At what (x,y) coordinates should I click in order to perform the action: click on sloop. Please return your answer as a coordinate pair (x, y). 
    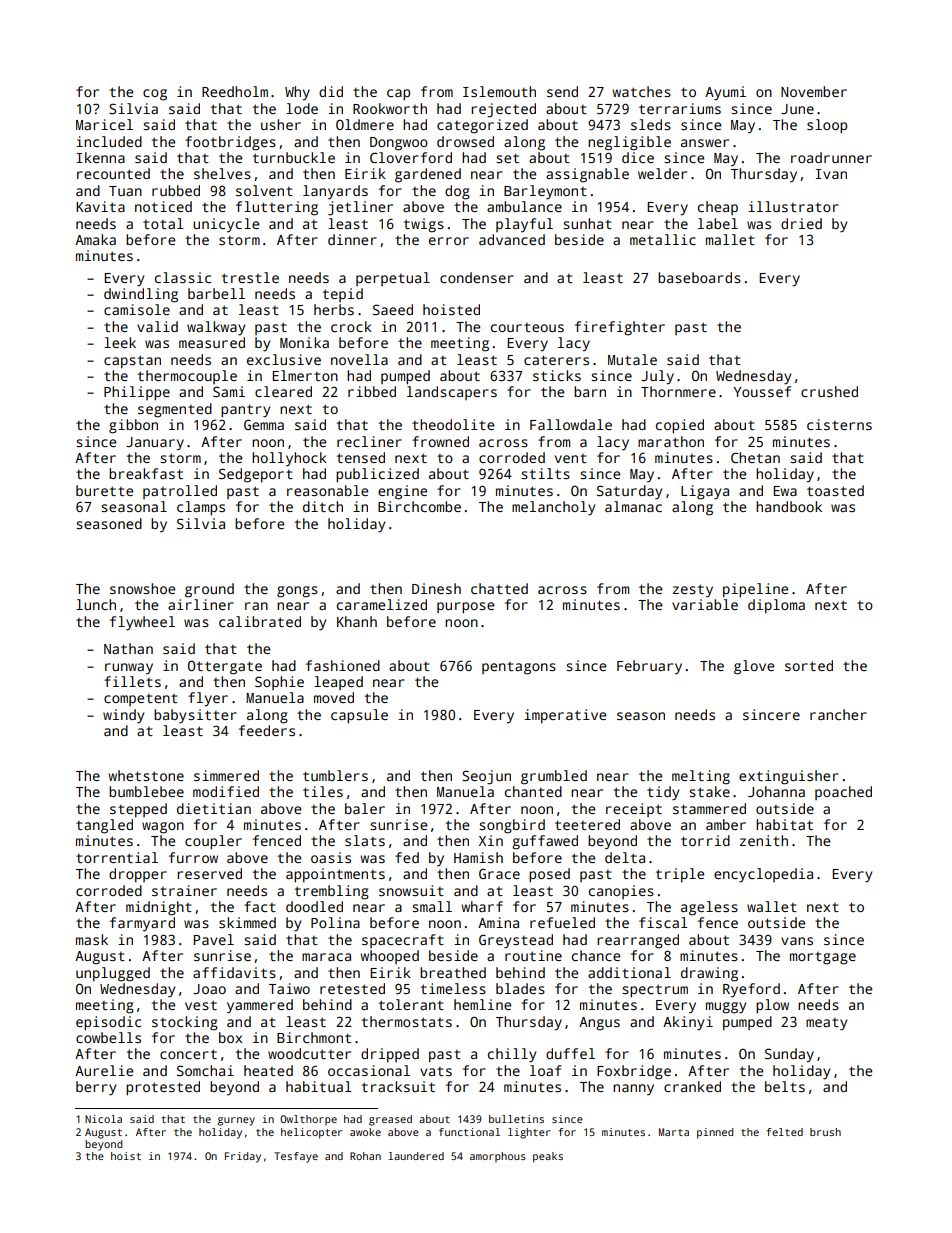
    Looking at the image, I should click on (827, 126).
